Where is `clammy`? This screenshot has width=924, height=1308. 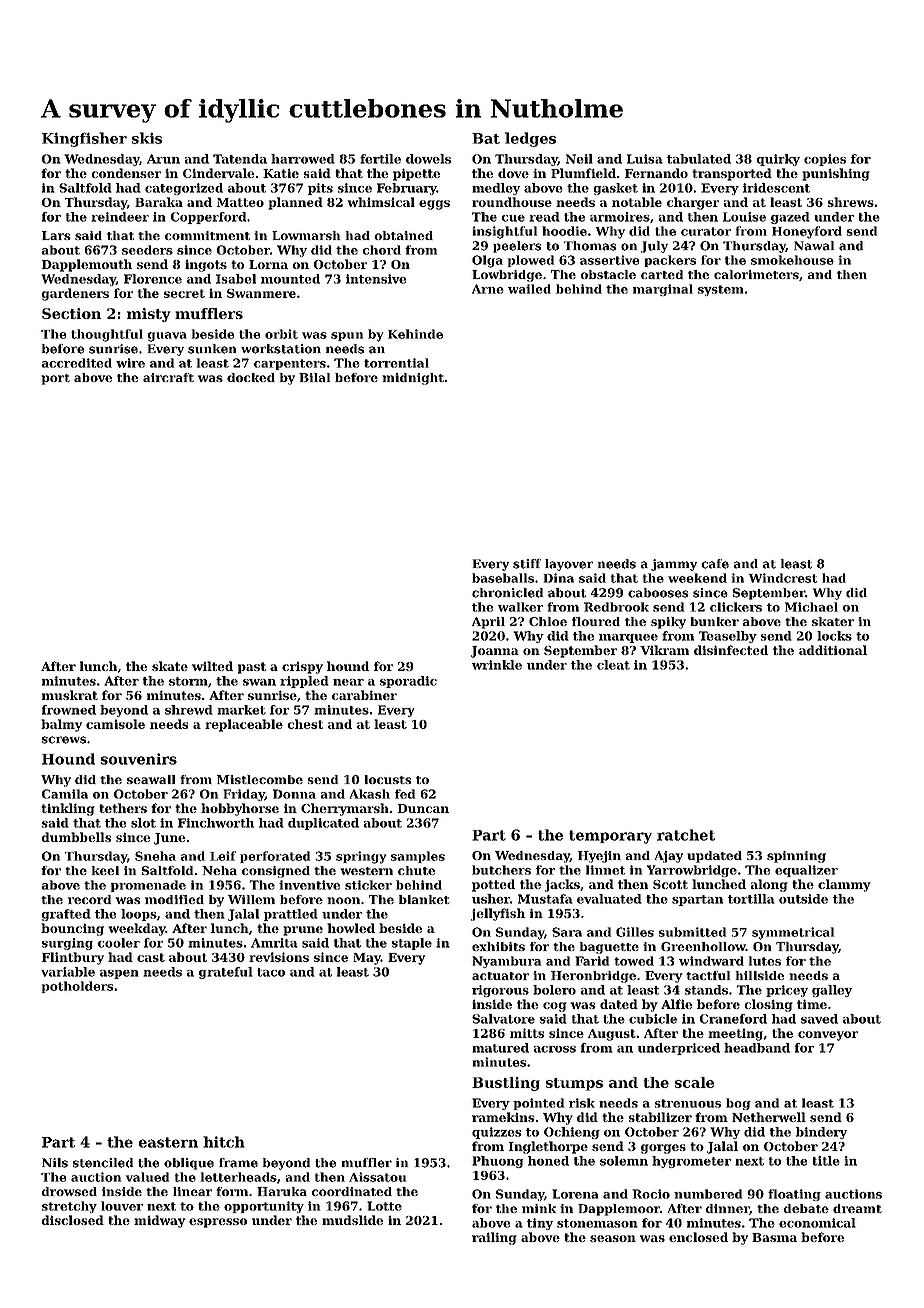
clammy is located at coordinates (844, 885).
